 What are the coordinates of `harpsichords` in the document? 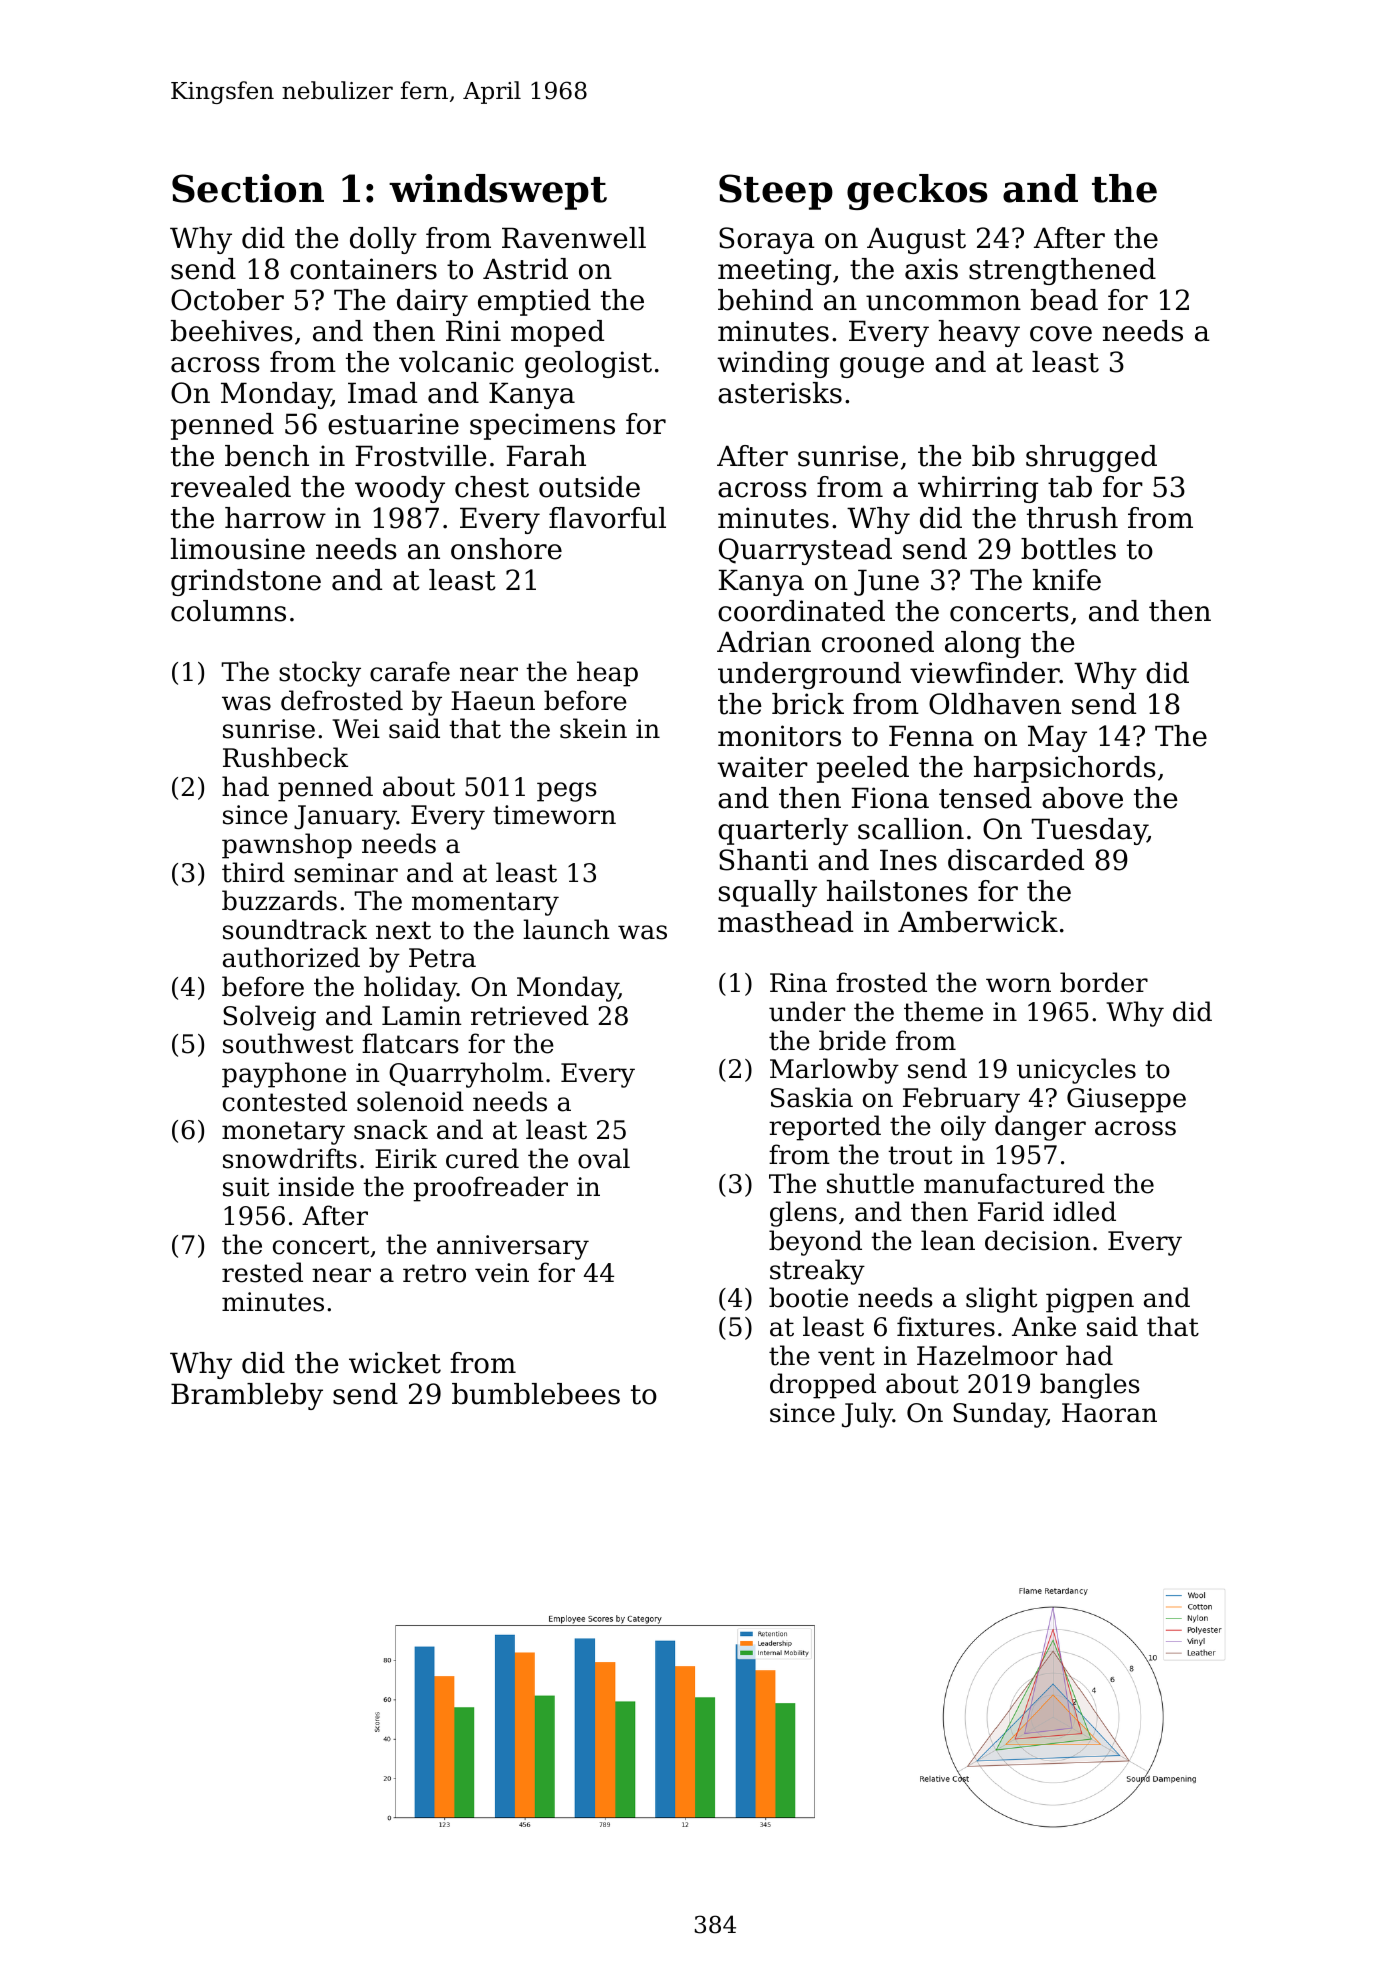 It's located at (1064, 769).
